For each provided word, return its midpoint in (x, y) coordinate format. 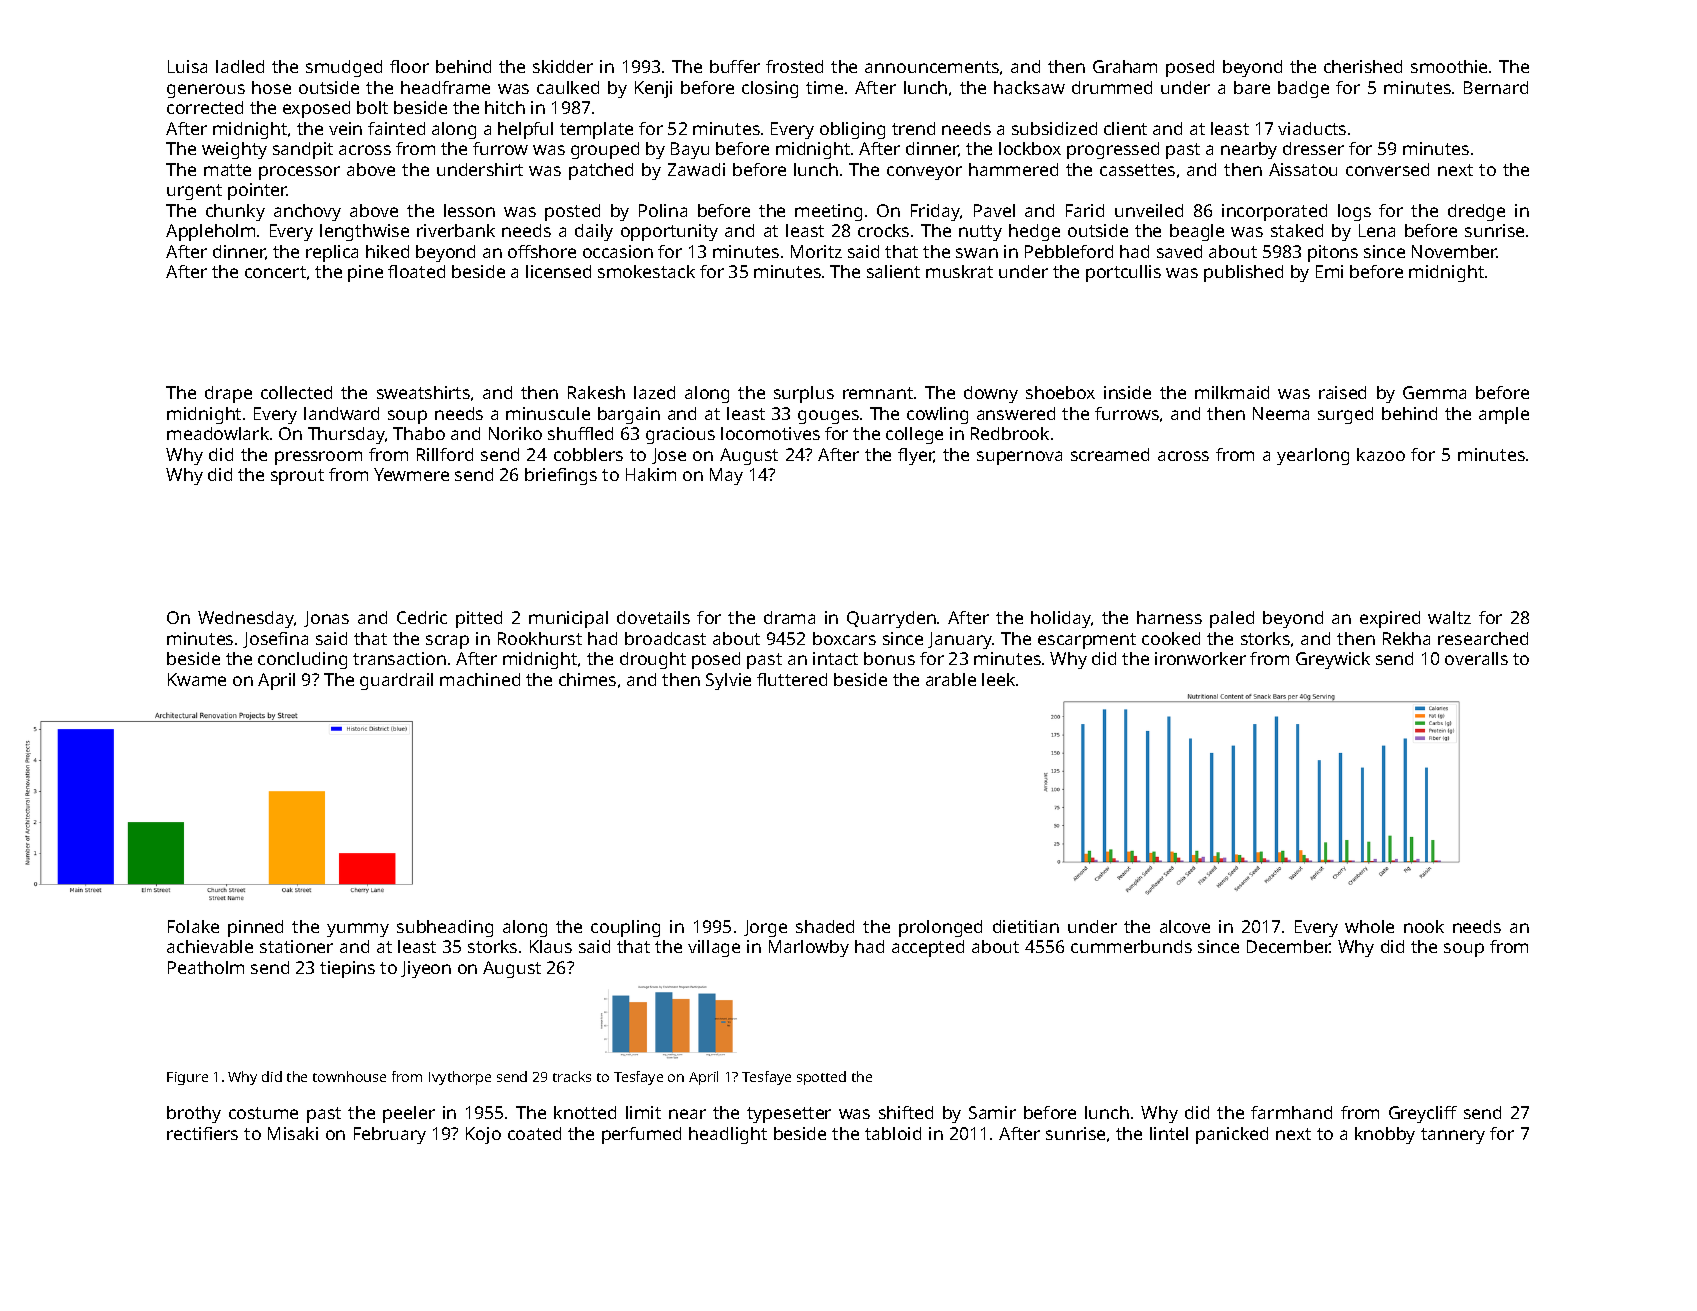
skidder (563, 66)
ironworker (1200, 658)
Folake (193, 926)
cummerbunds (1131, 946)
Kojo (483, 1135)
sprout (297, 477)
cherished (1363, 66)
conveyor (924, 173)
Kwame (197, 679)
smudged (344, 68)
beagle (1197, 232)
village (714, 948)
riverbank (456, 230)
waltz (1449, 617)
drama (789, 617)
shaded (825, 926)
